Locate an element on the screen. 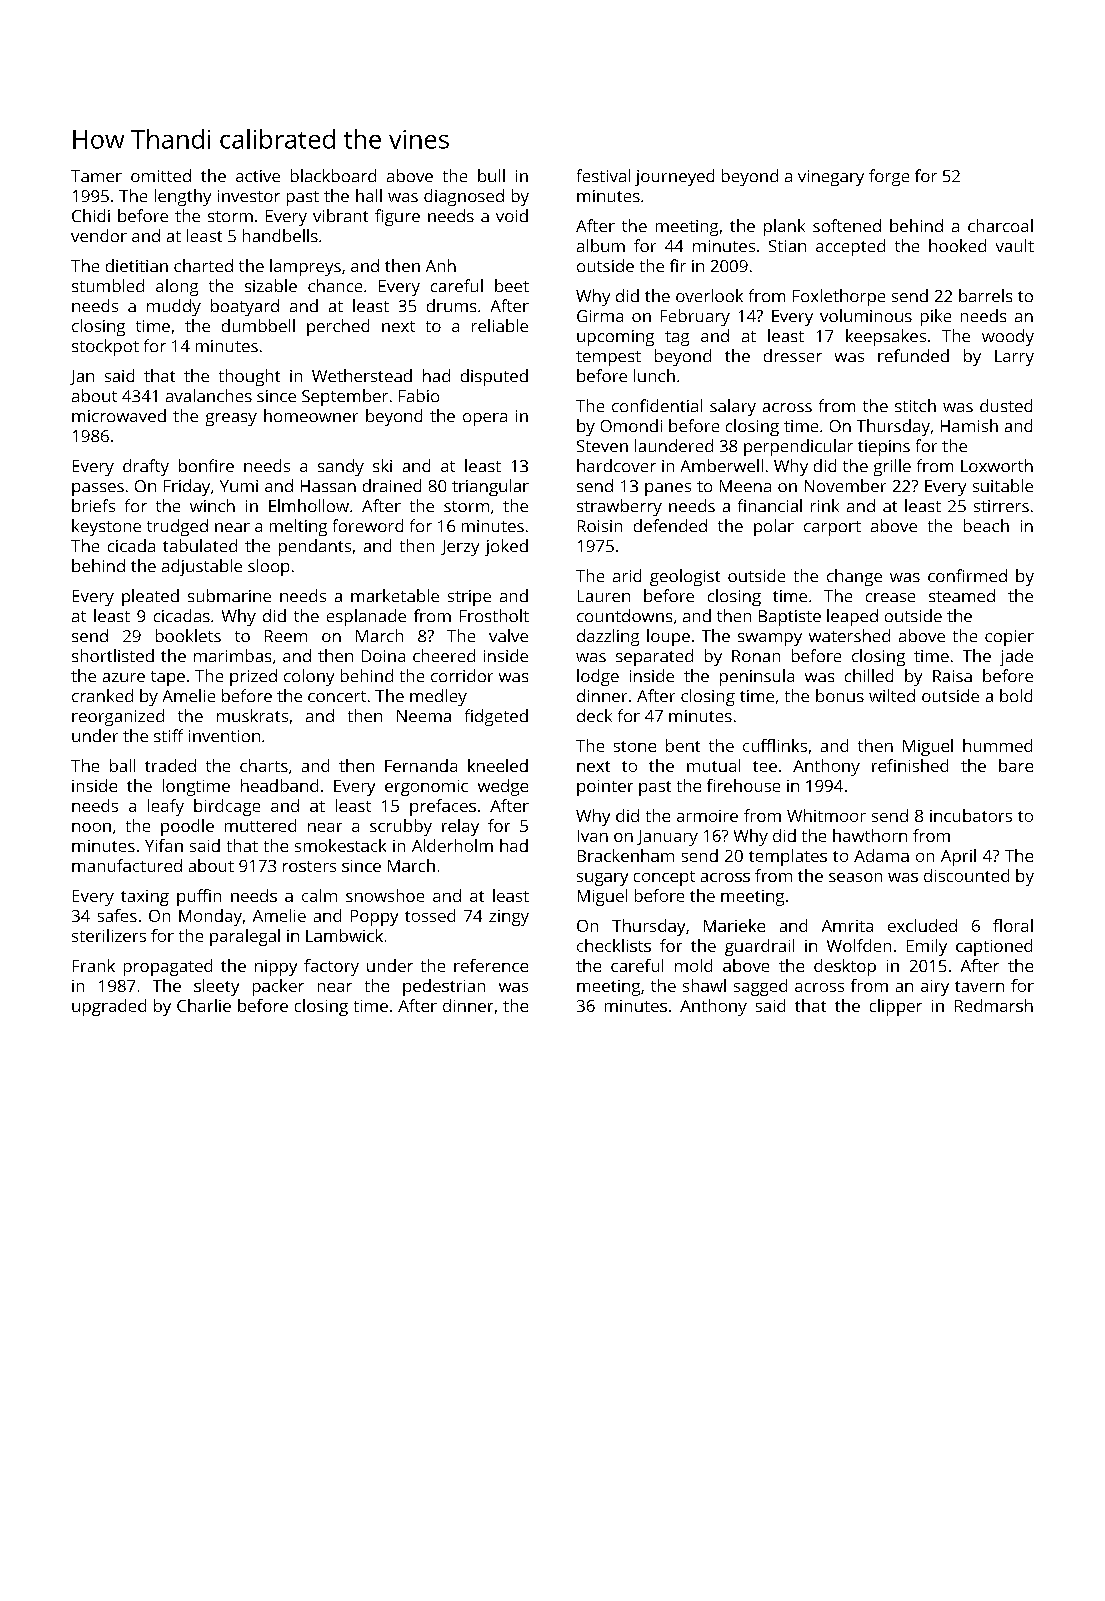 This screenshot has width=1105, height=1601. Chidi is located at coordinates (91, 215).
